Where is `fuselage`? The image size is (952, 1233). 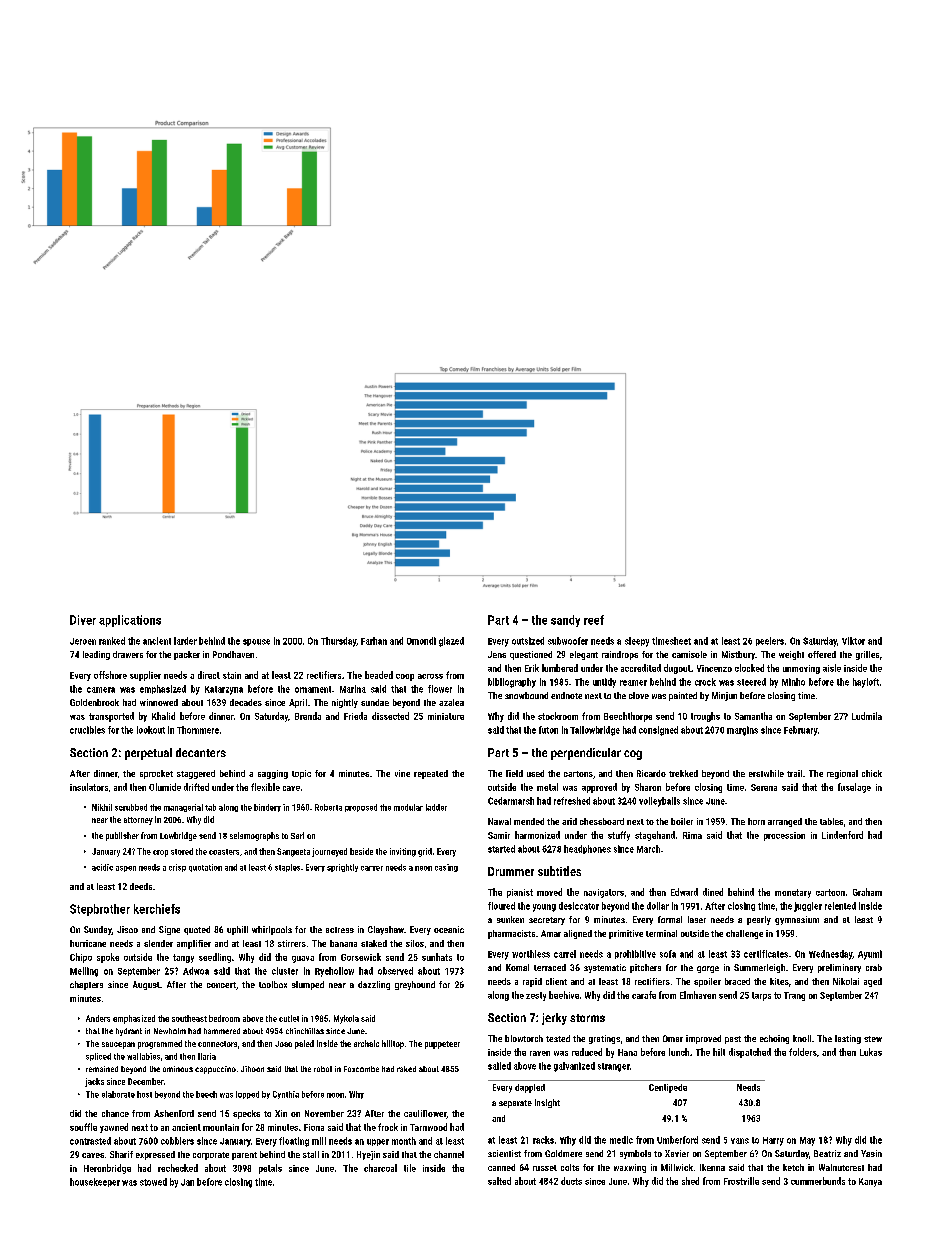
fuselage is located at coordinates (854, 788).
